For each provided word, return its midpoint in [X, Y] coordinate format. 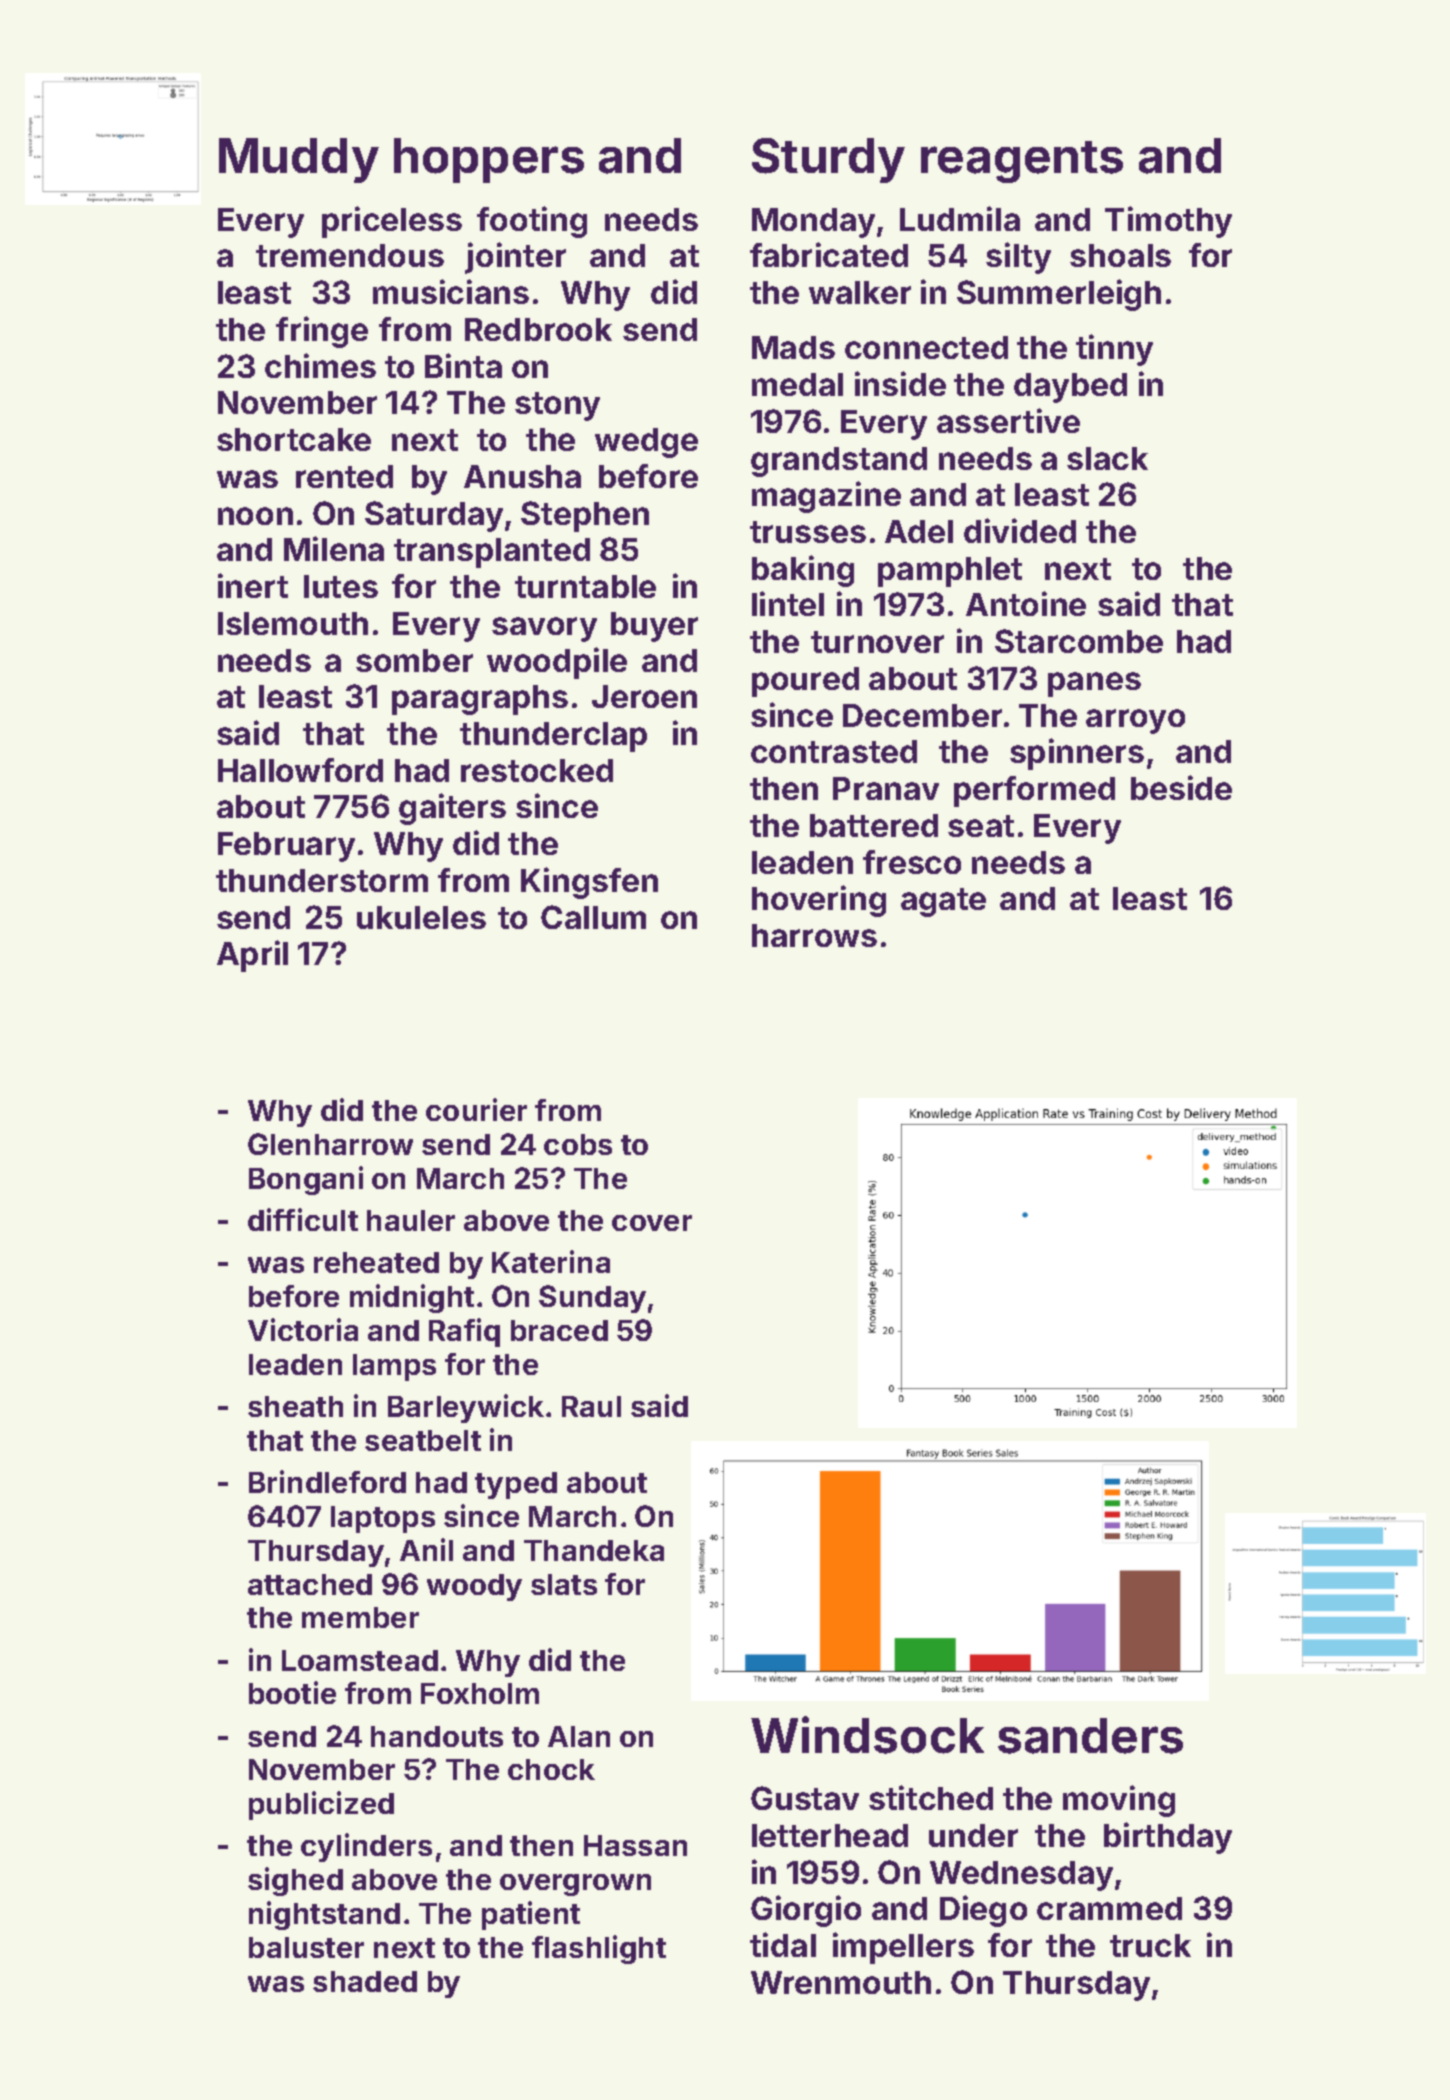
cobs [578, 1144]
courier [476, 1109]
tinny [1114, 350]
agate [943, 902]
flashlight [599, 1949]
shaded [365, 1981]
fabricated [829, 254]
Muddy [299, 160]
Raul [591, 1406]
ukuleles [421, 917]
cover [652, 1223]
